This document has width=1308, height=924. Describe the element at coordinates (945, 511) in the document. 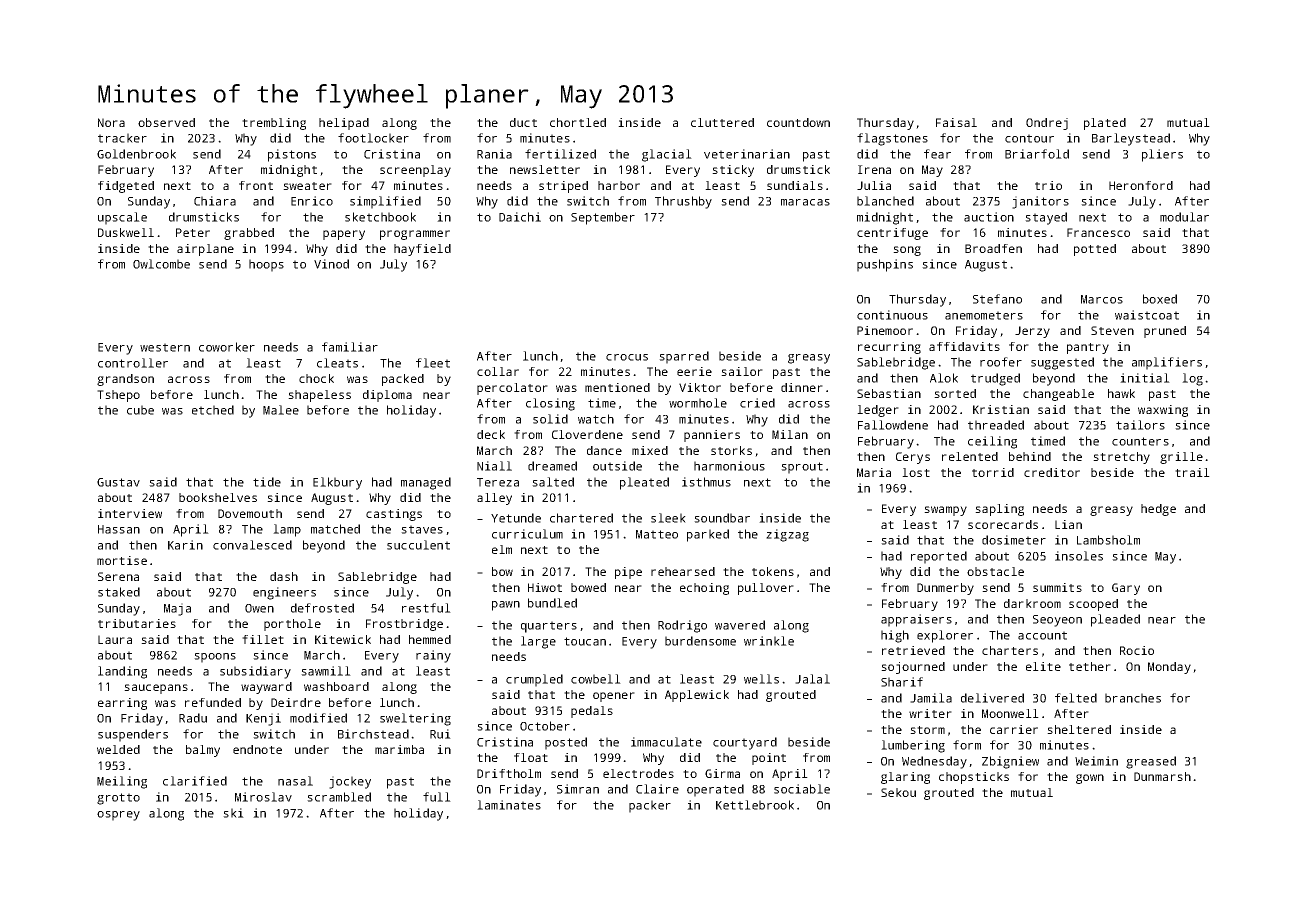

I see `swampy` at that location.
